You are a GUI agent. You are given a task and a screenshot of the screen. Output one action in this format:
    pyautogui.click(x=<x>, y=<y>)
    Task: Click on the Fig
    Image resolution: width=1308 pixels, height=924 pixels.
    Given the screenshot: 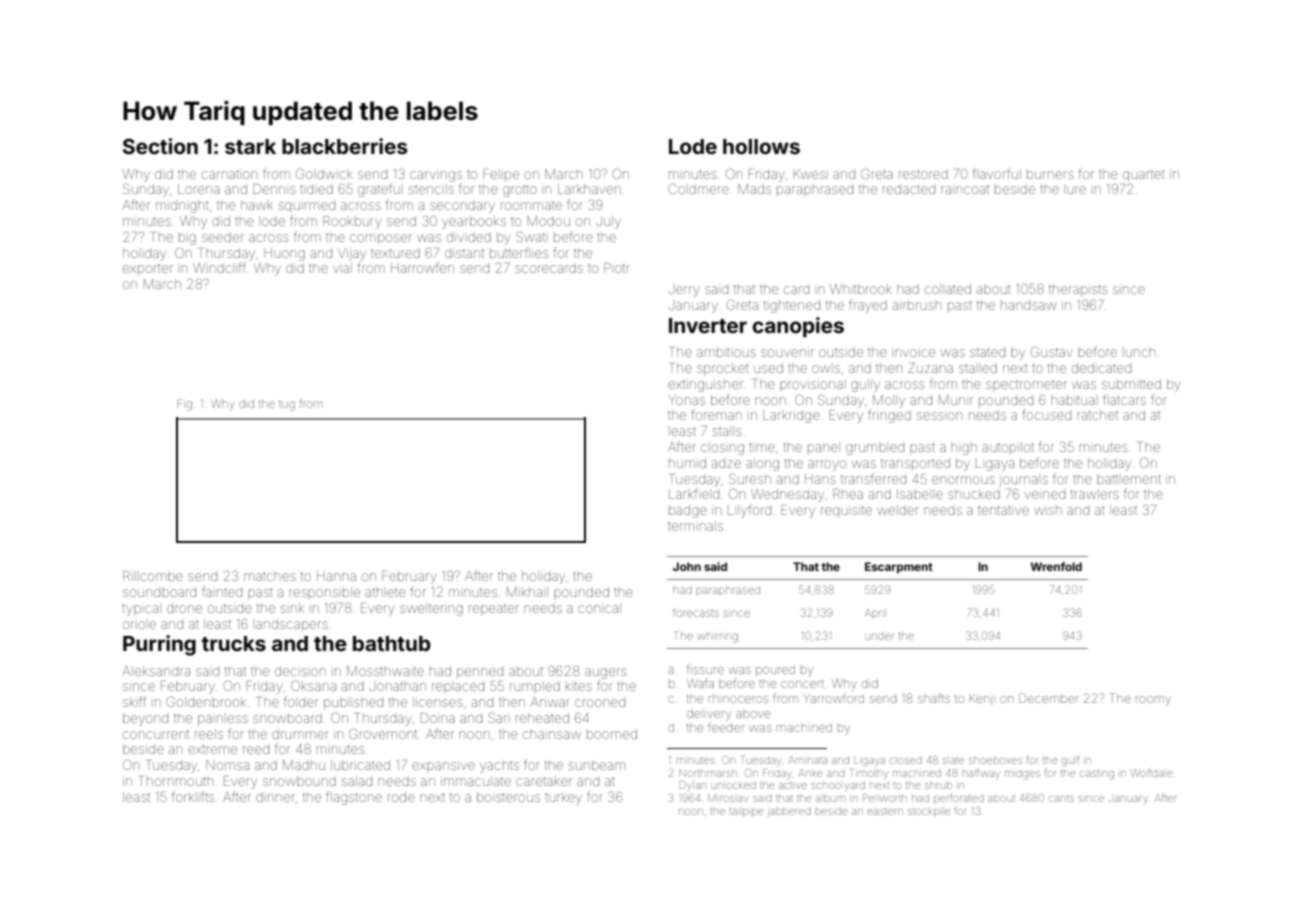 What is the action you would take?
    pyautogui.click(x=185, y=405)
